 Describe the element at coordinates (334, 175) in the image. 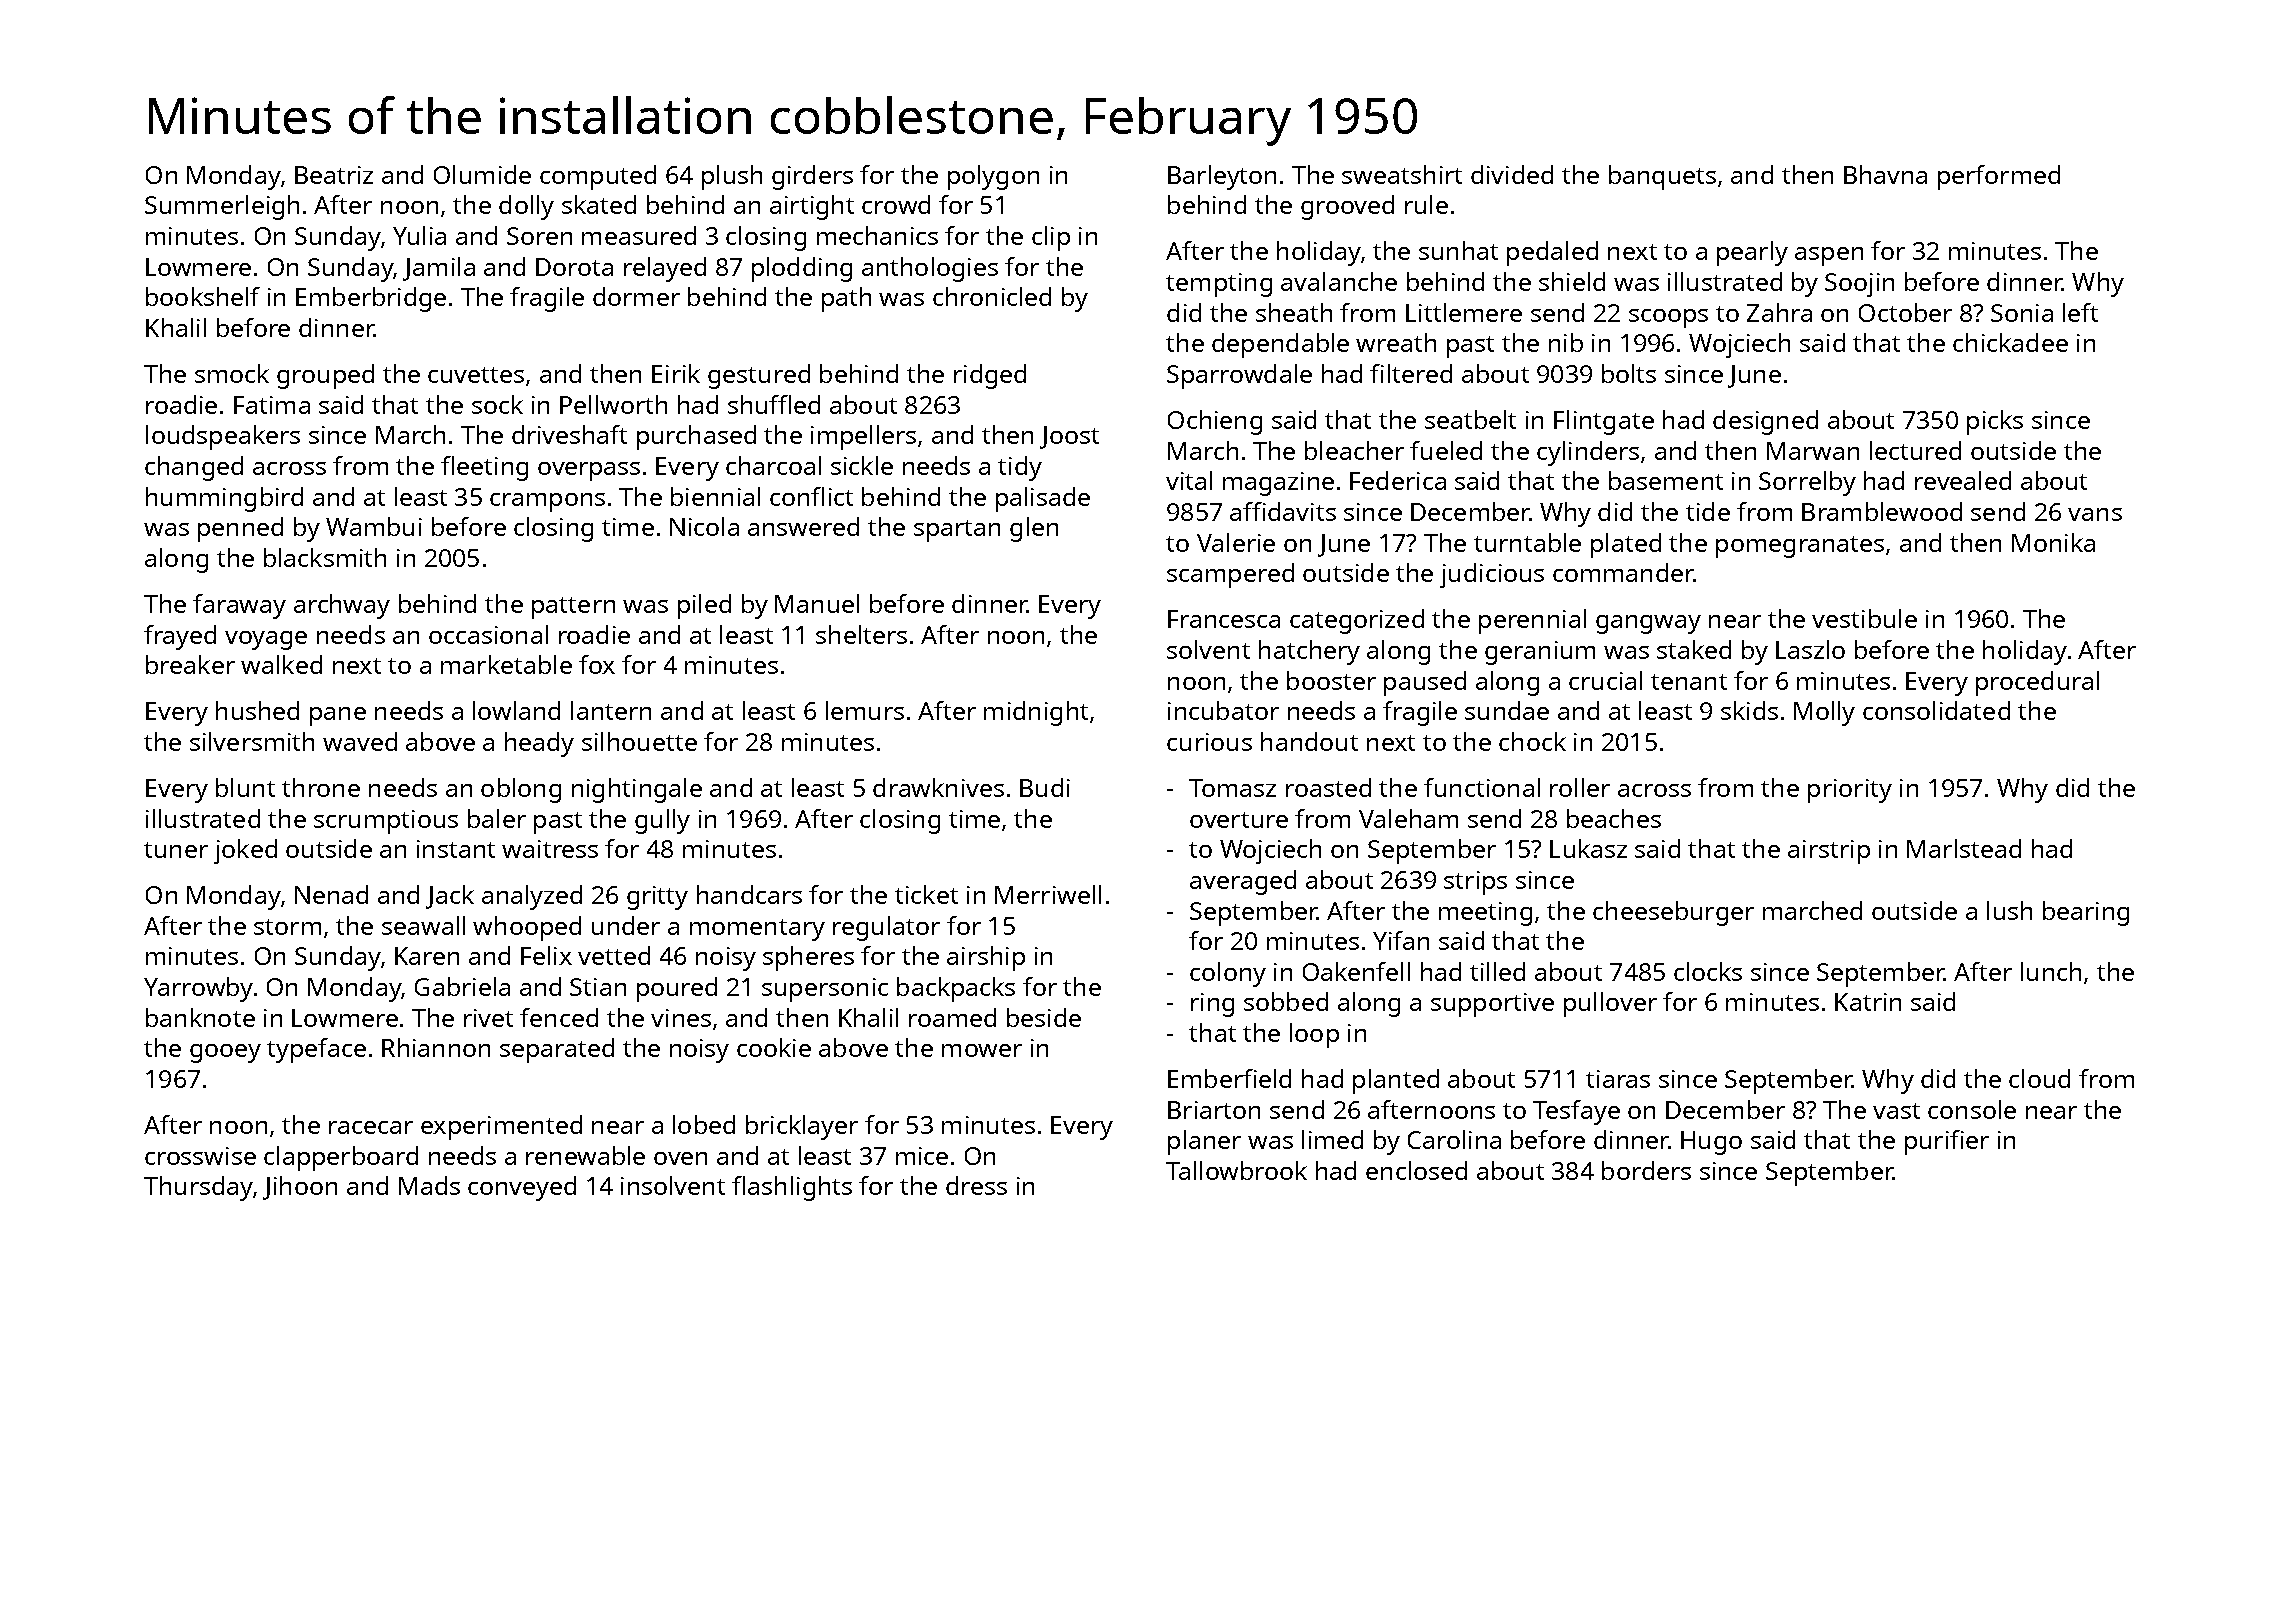

I see `Beatriz` at that location.
